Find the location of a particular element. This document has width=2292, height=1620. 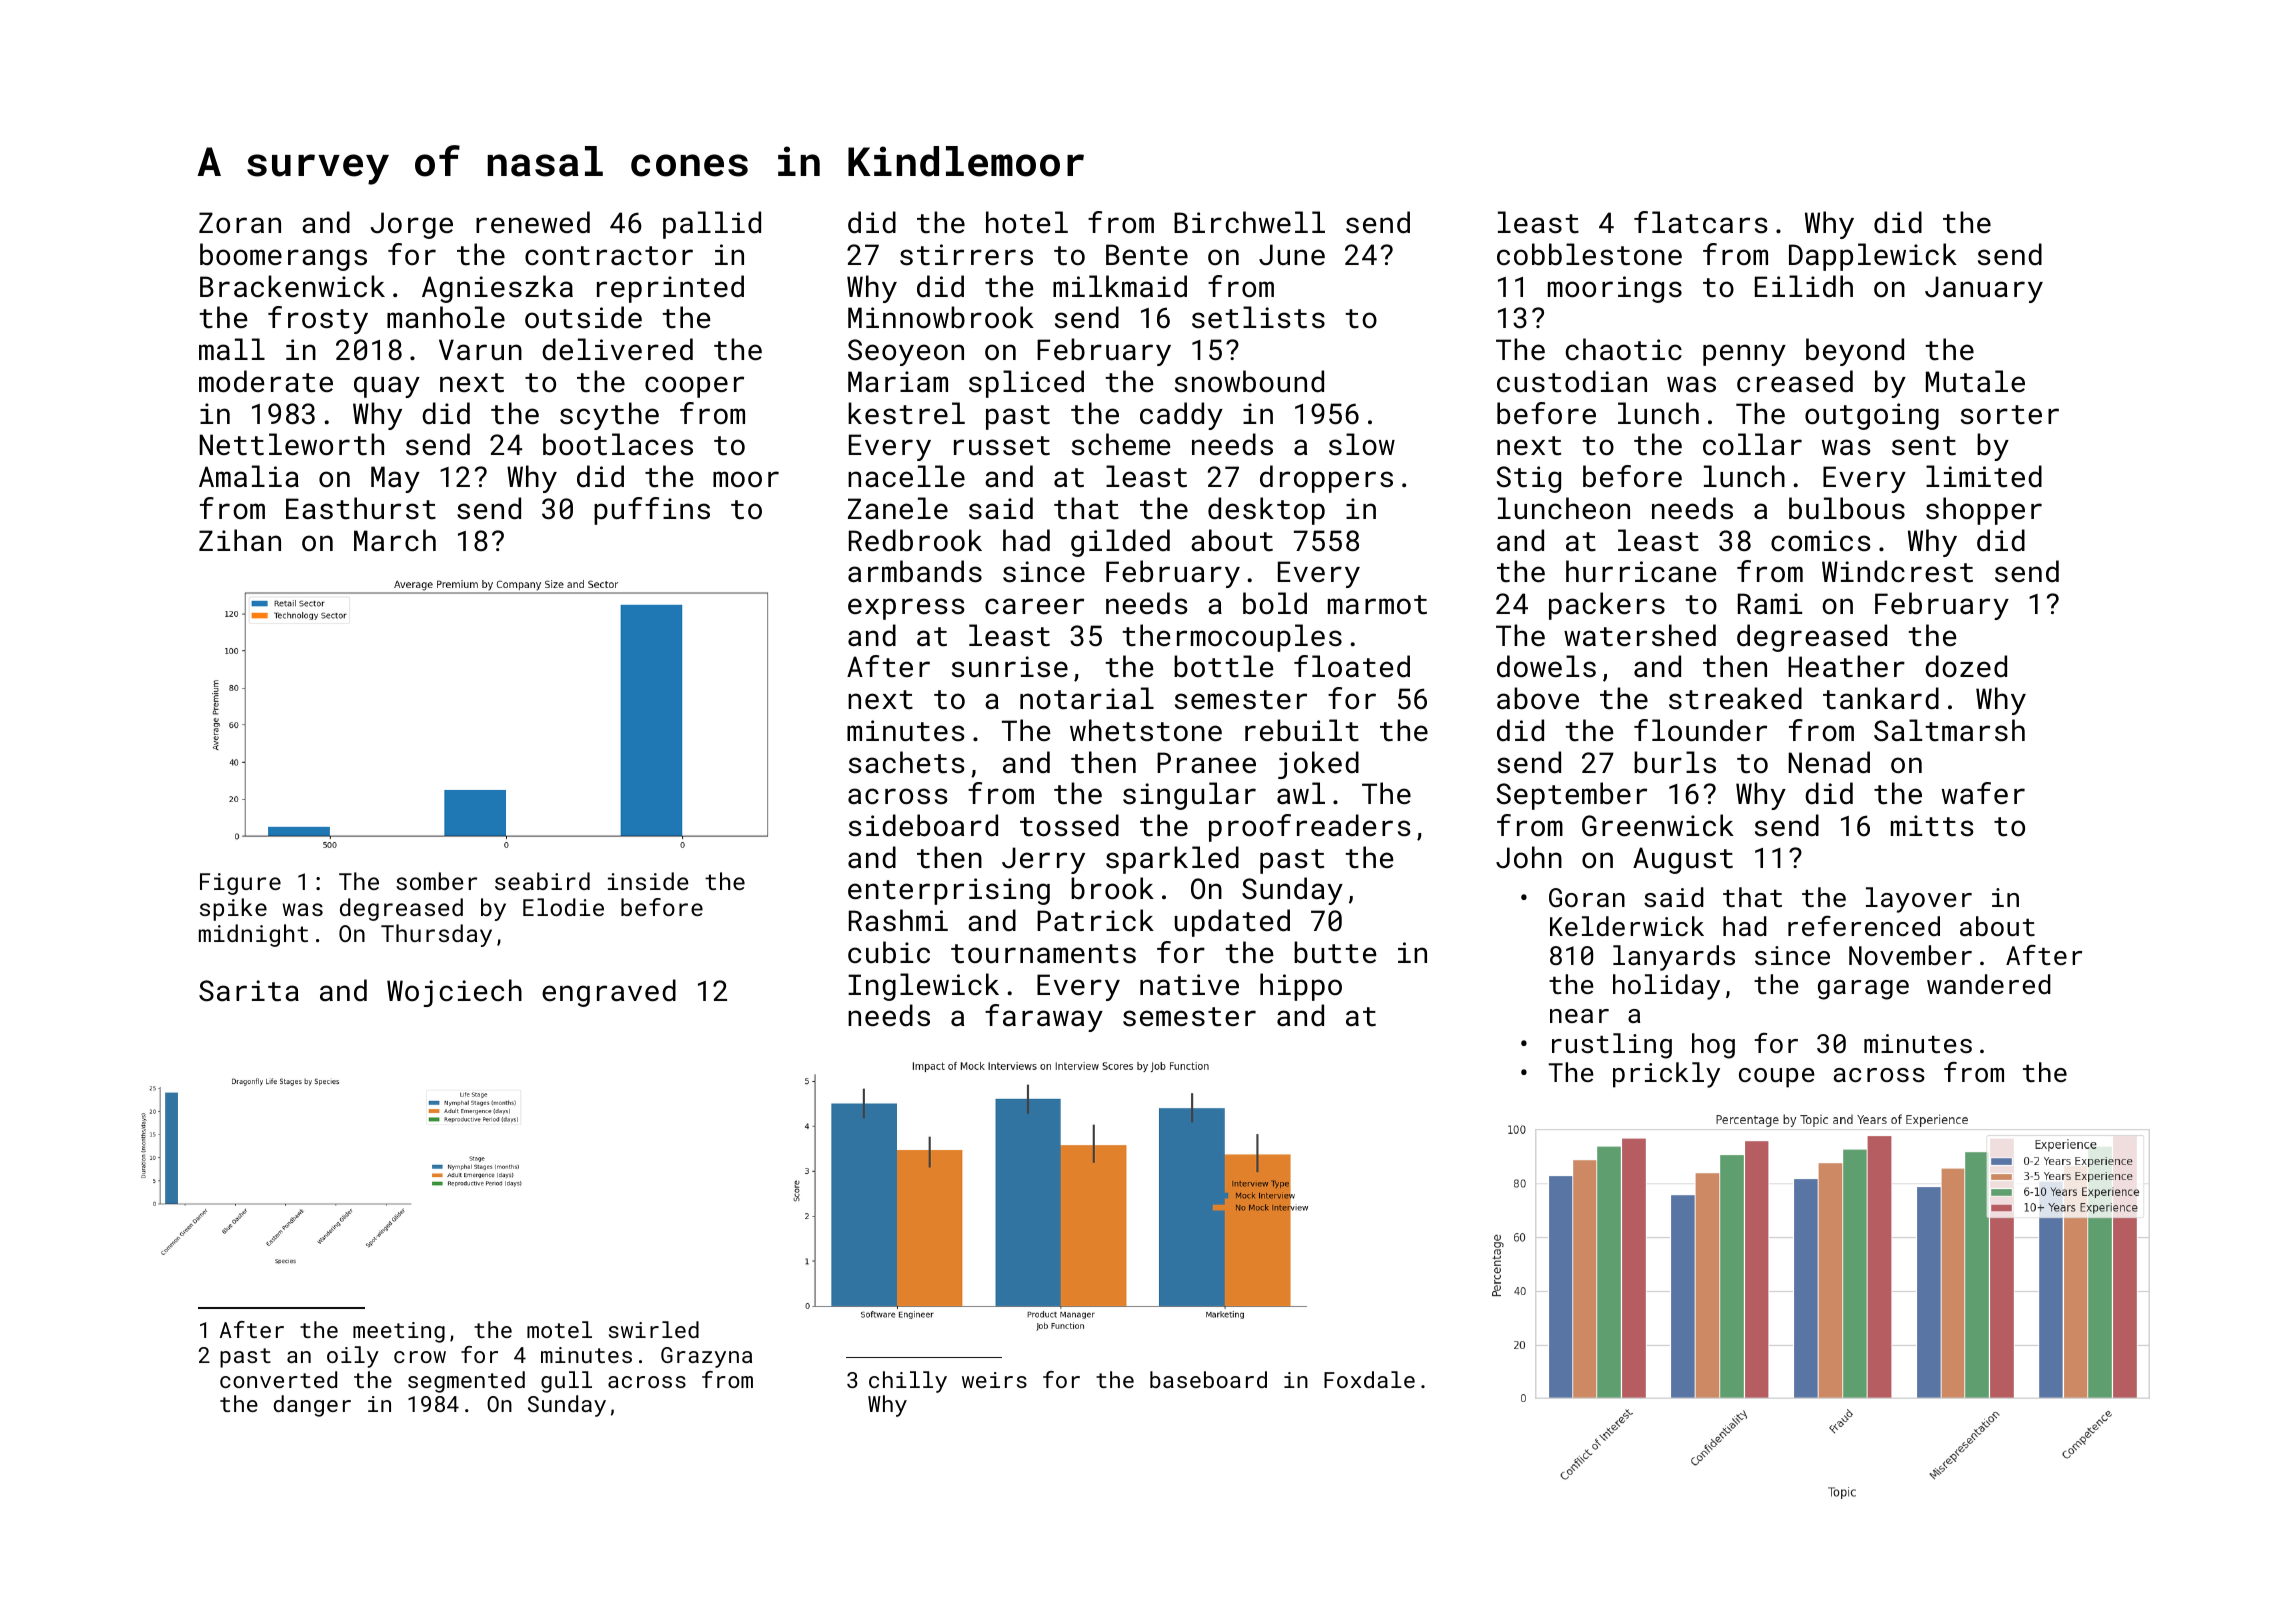

flatcars is located at coordinates (1701, 222).
